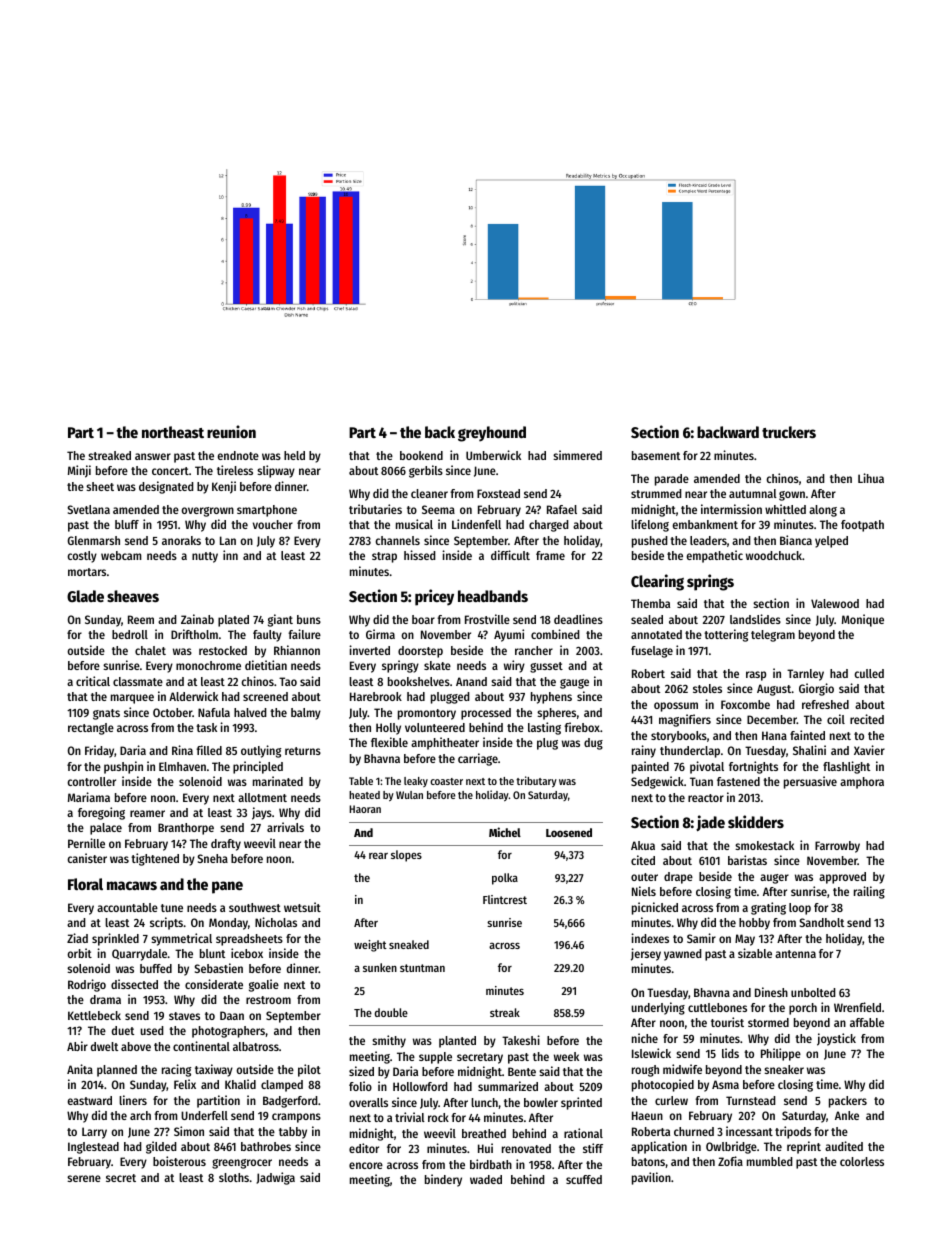 This screenshot has height=1233, width=952. What do you see at coordinates (150, 650) in the screenshot?
I see `chalet` at bounding box center [150, 650].
